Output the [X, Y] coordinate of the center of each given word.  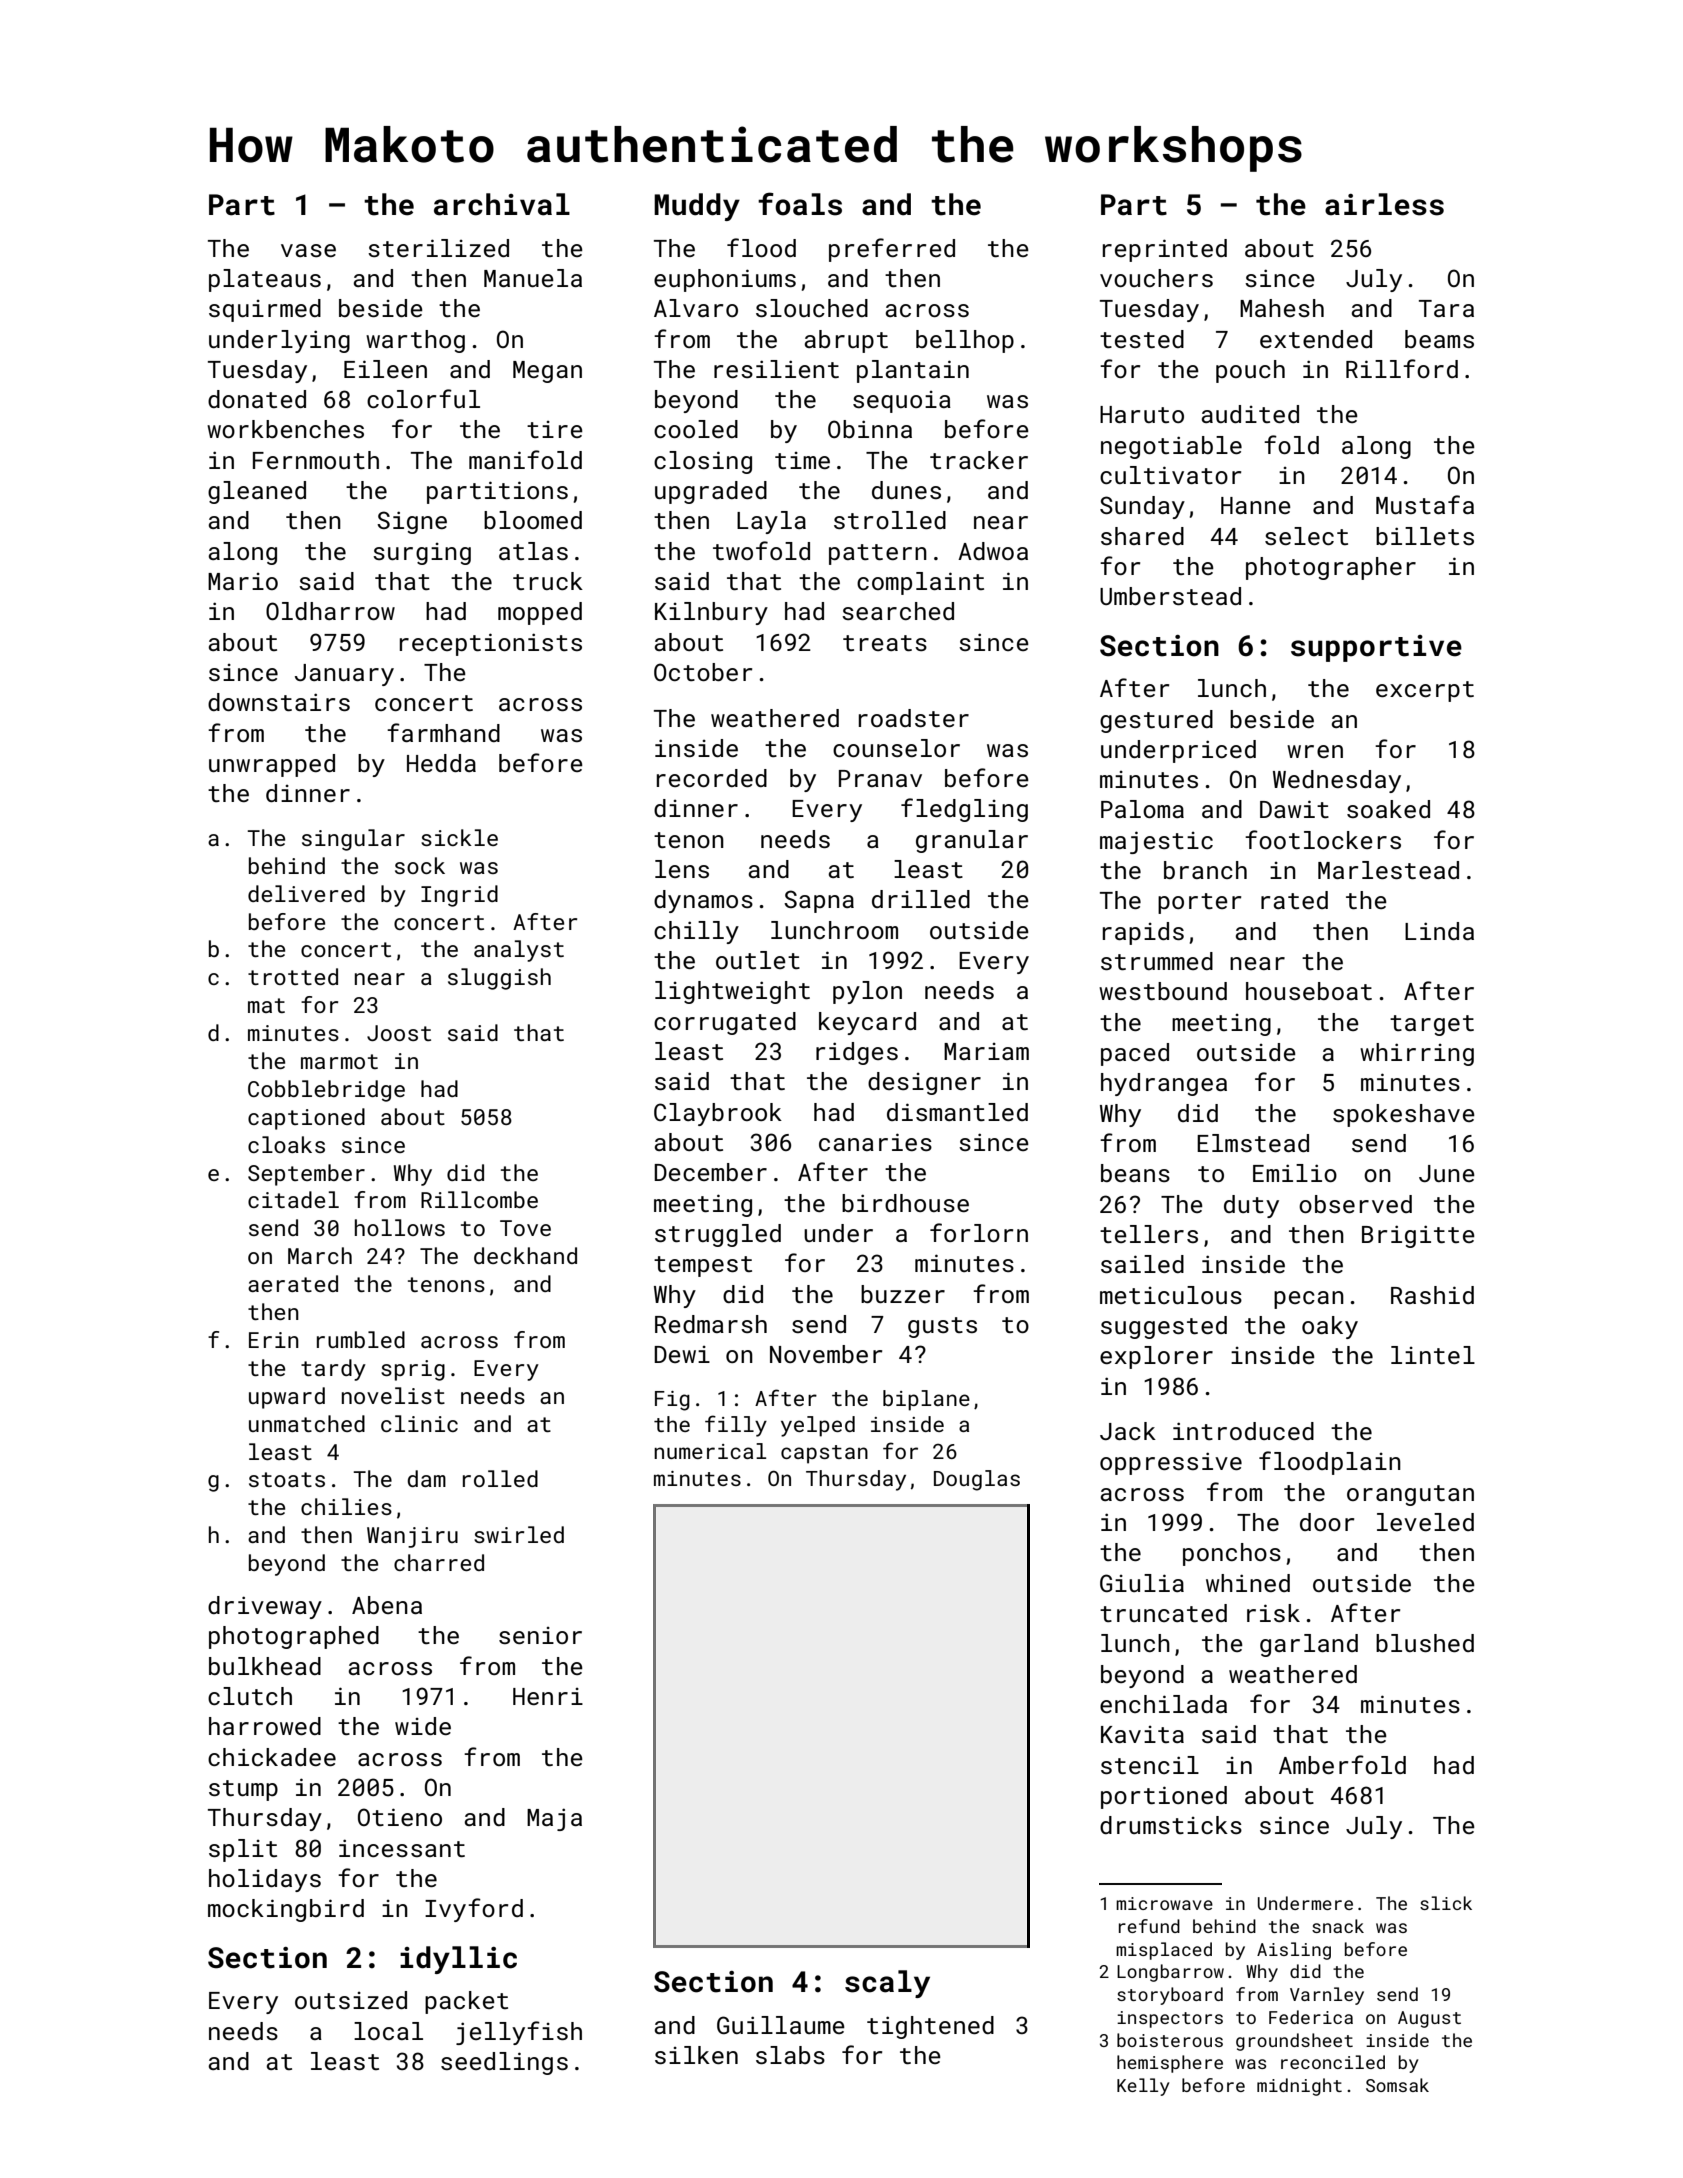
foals [800, 204]
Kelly [1143, 2087]
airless [1384, 204]
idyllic [458, 1960]
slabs [790, 2055]
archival [502, 204]
